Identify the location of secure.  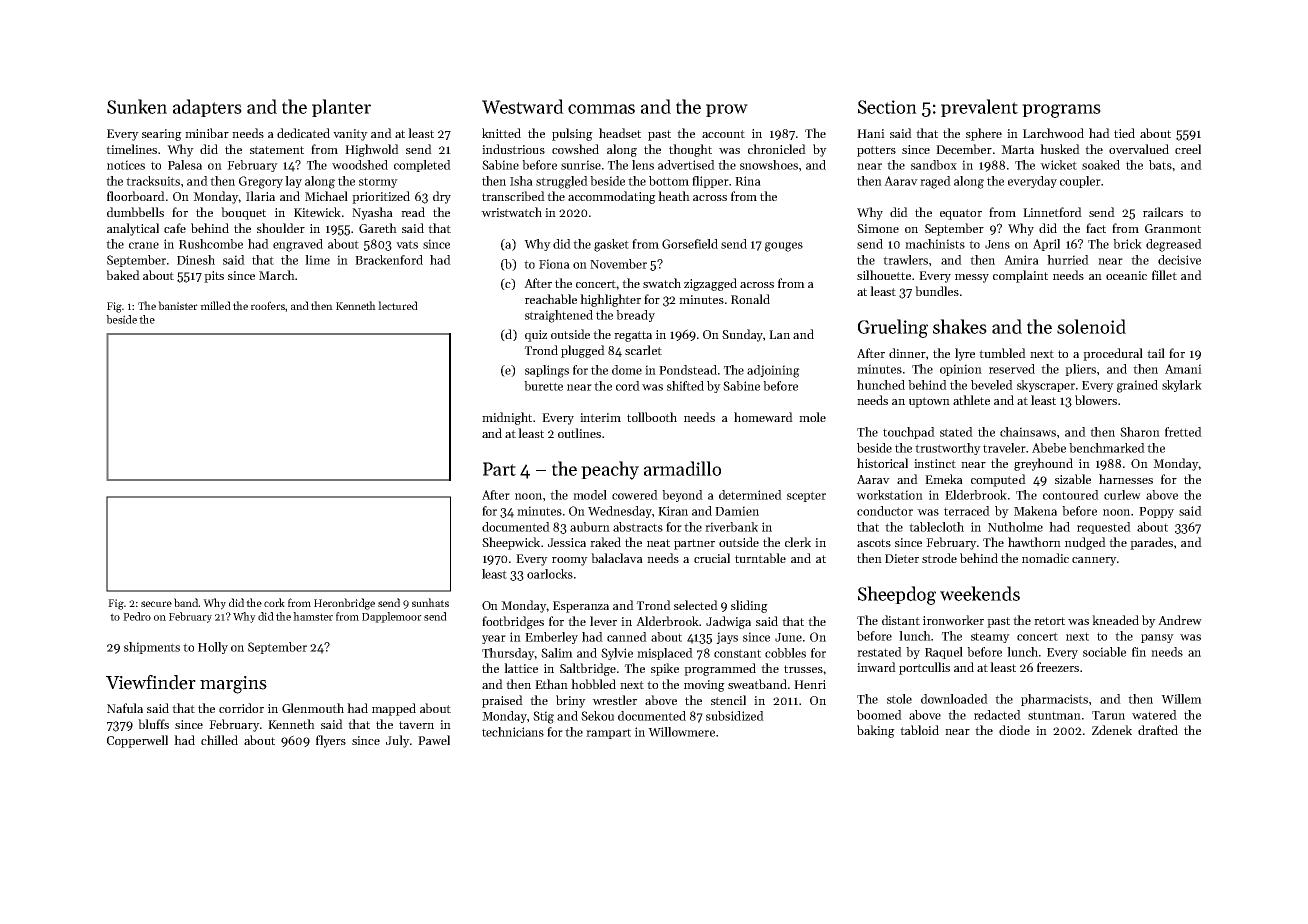
(156, 604).
